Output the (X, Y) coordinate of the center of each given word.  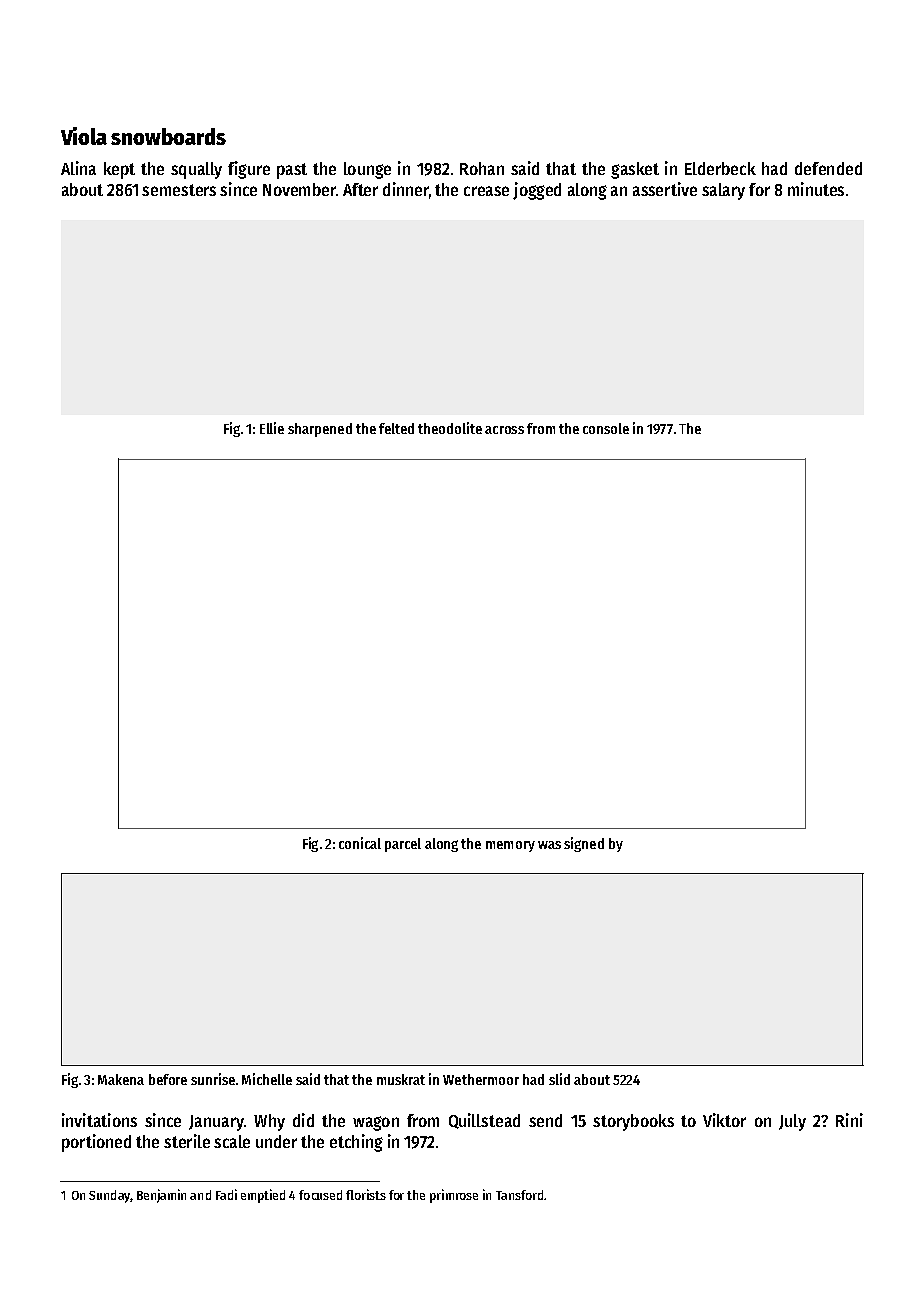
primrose (454, 1196)
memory (510, 846)
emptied (263, 1196)
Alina (78, 168)
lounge (367, 170)
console (606, 428)
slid (559, 1079)
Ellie (272, 428)
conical (360, 843)
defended (828, 168)
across (504, 430)
